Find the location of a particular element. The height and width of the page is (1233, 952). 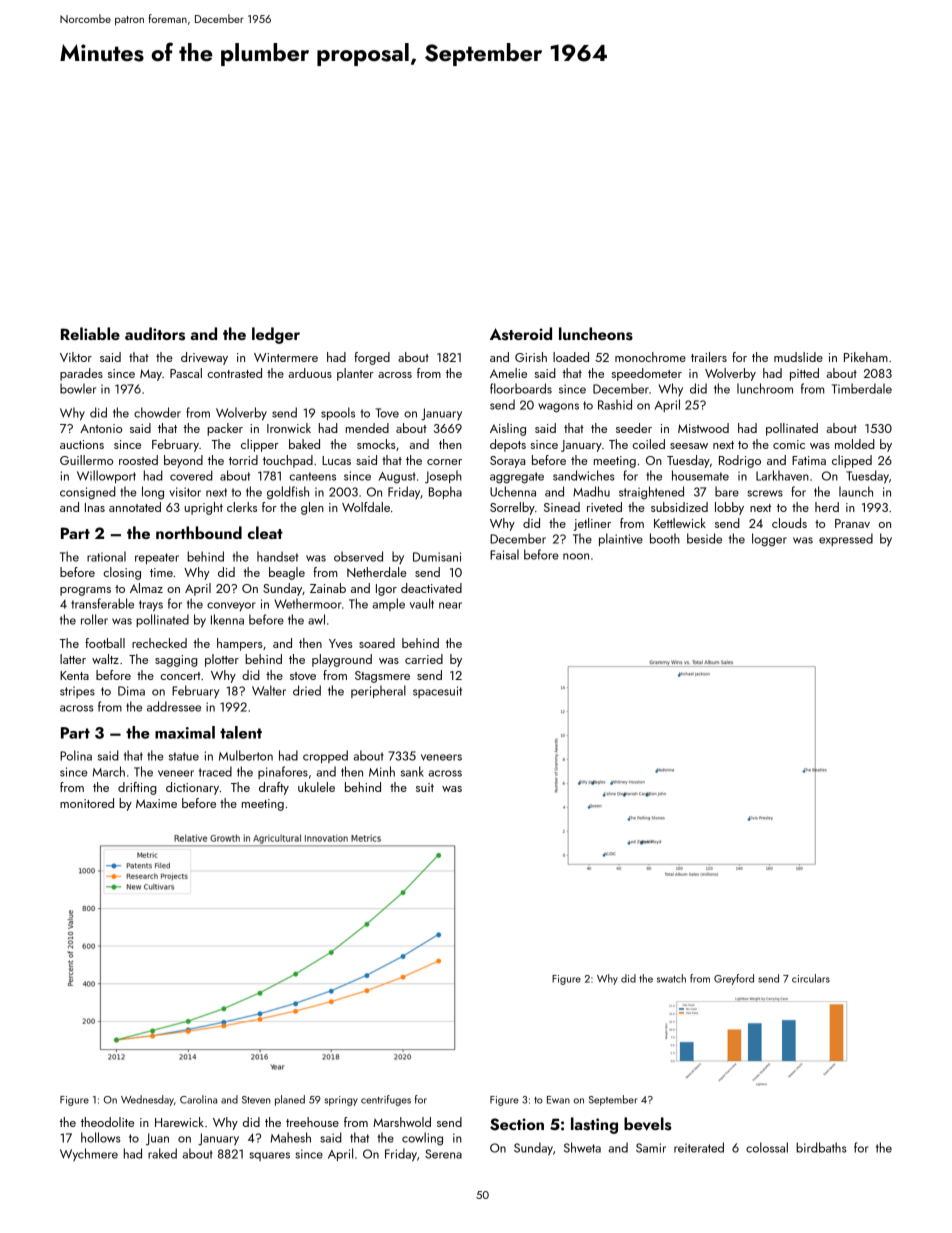

Guillermo is located at coordinates (86, 460).
